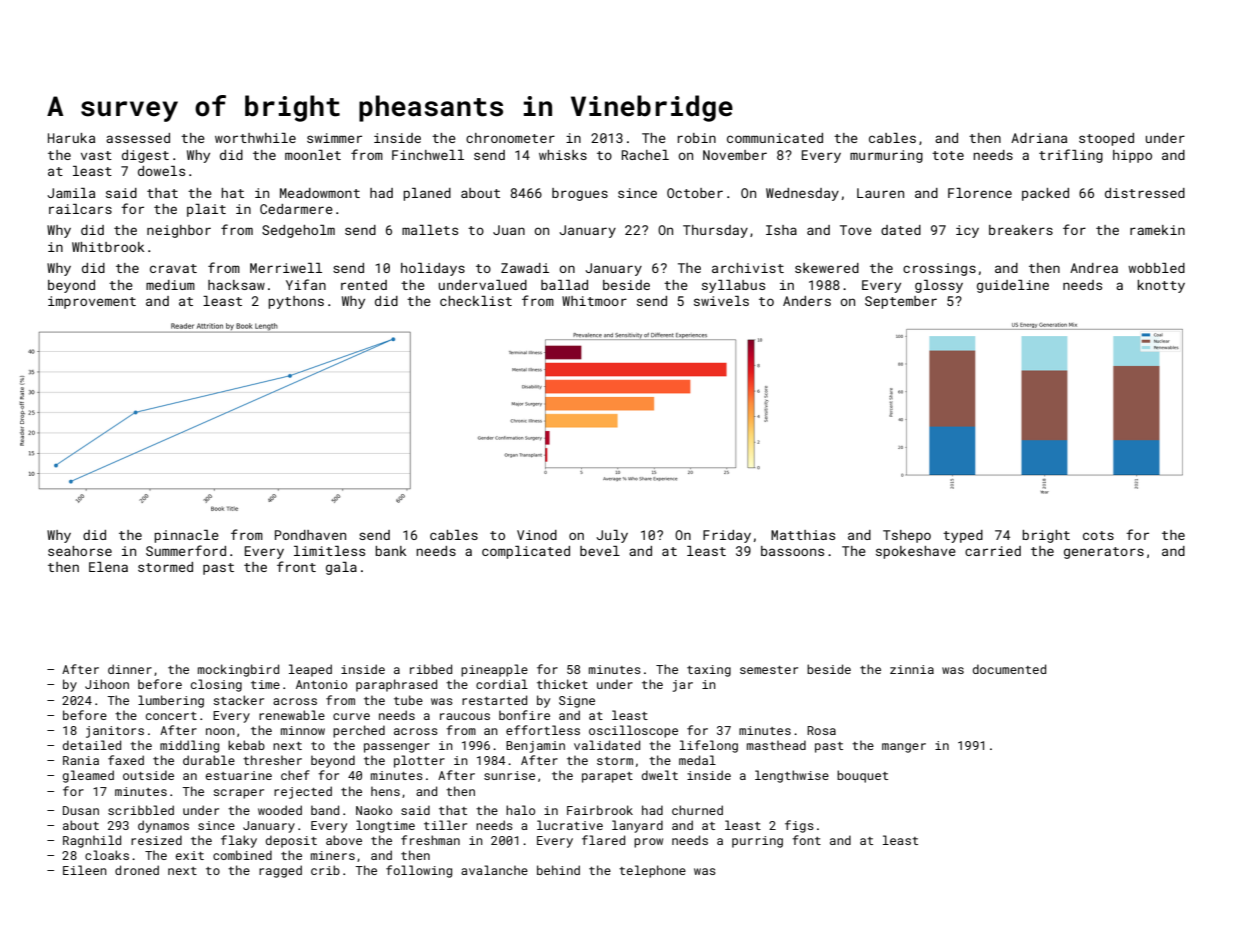 This screenshot has width=1233, height=952. Describe the element at coordinates (85, 870) in the screenshot. I see `Eileen` at that location.
